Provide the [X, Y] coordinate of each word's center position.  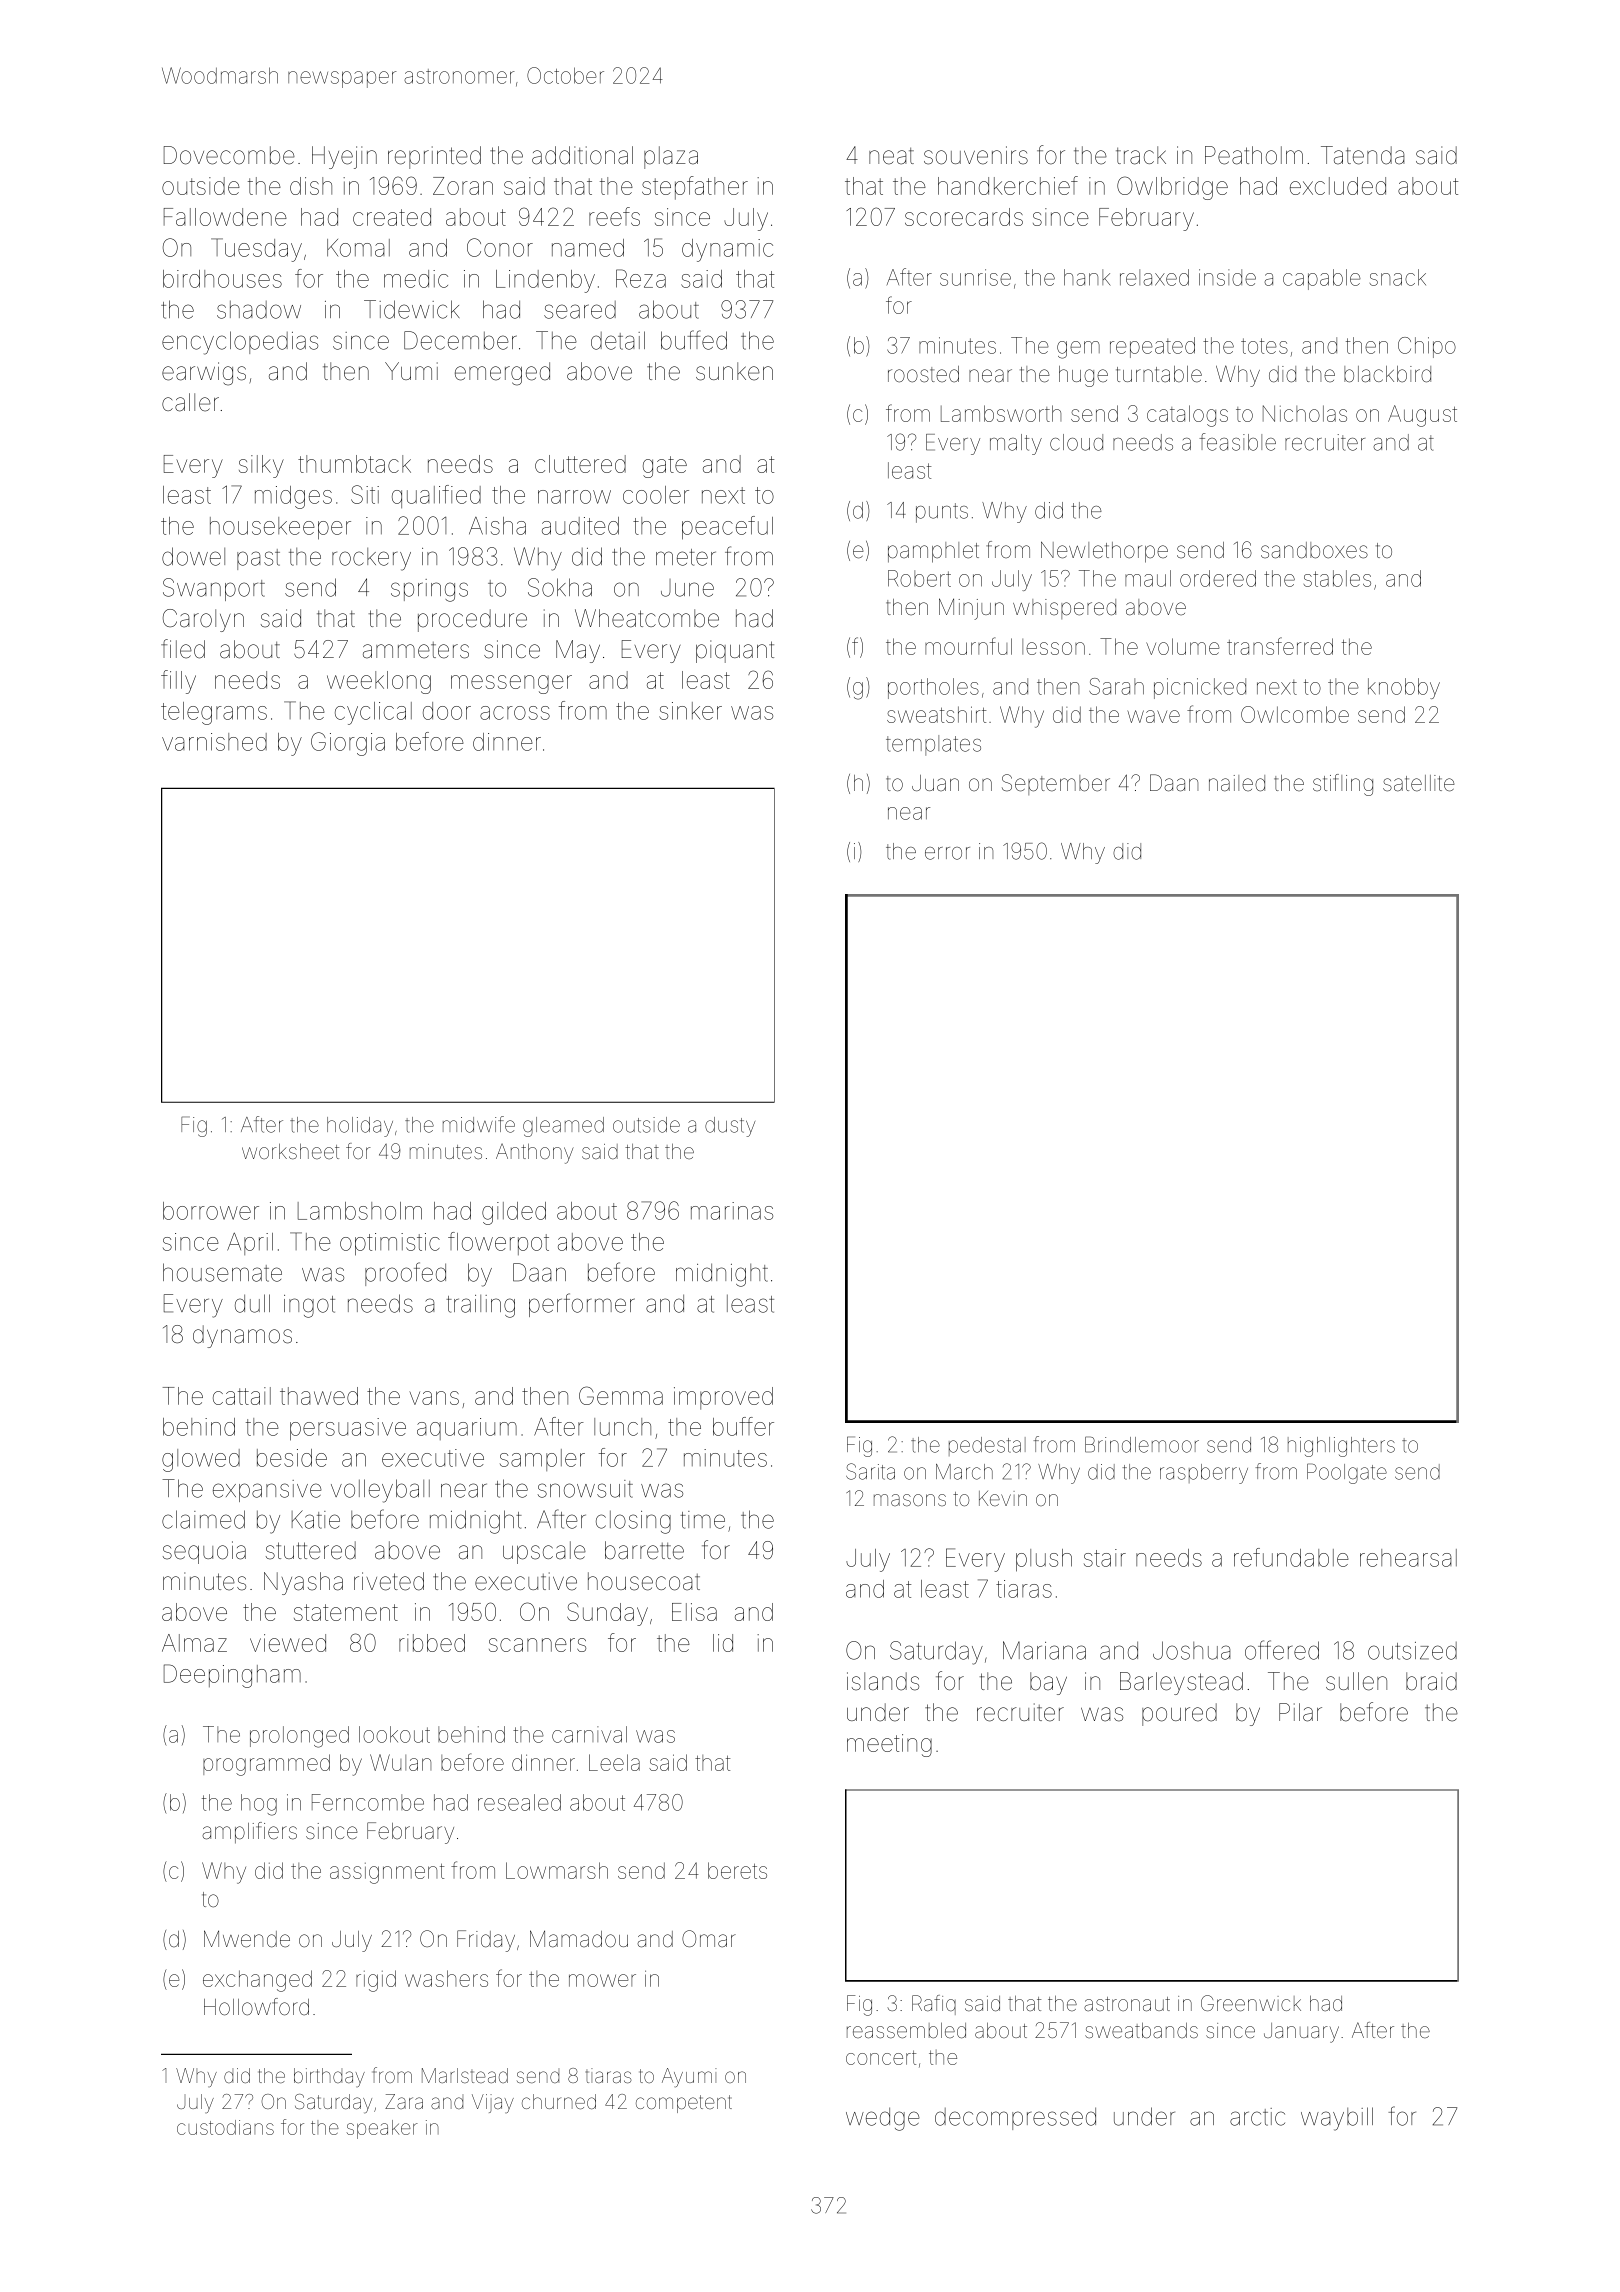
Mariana [1044, 1650]
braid [1431, 1681]
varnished [214, 742]
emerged [502, 374]
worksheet [290, 1151]
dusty [730, 1127]
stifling [1343, 785]
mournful [968, 646]
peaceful [727, 528]
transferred [1280, 646]
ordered [1218, 578]
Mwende [247, 1939]
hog [259, 1805]
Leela [614, 1762]
